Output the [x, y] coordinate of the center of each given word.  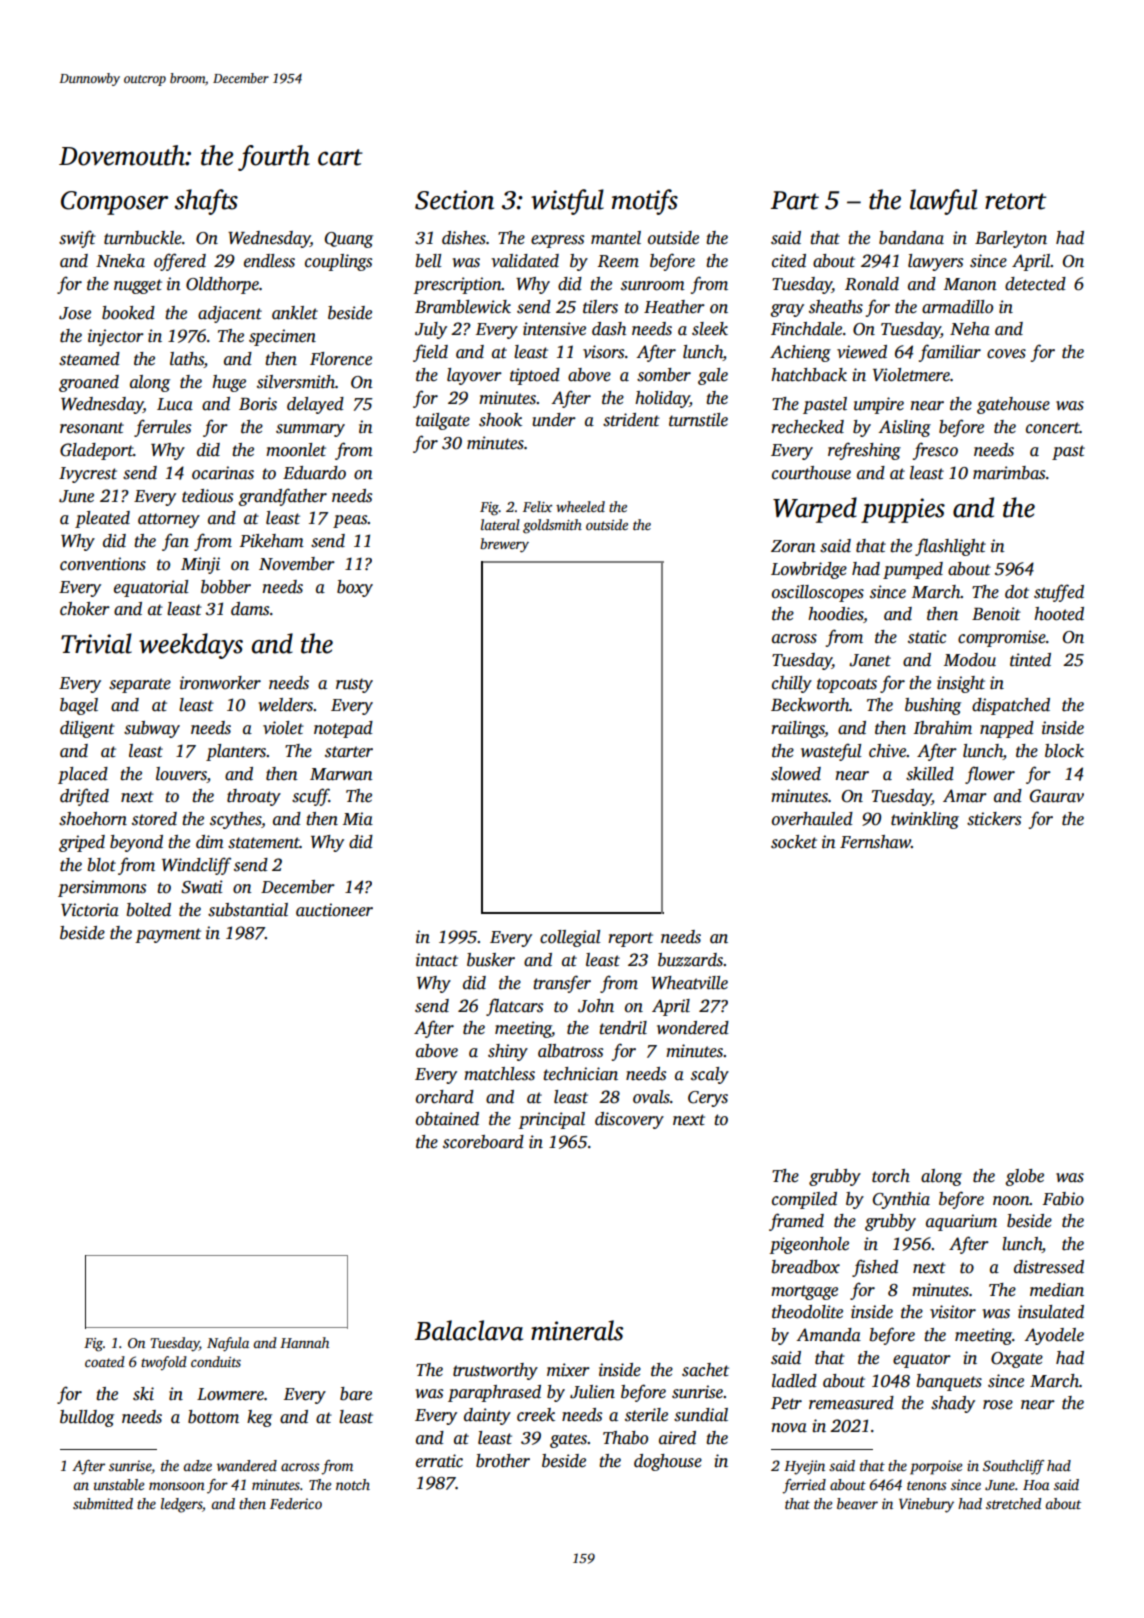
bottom [213, 1417]
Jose [75, 313]
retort [1015, 201]
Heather [674, 307]
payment [168, 935]
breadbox [806, 1267]
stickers [994, 819]
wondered [693, 1028]
